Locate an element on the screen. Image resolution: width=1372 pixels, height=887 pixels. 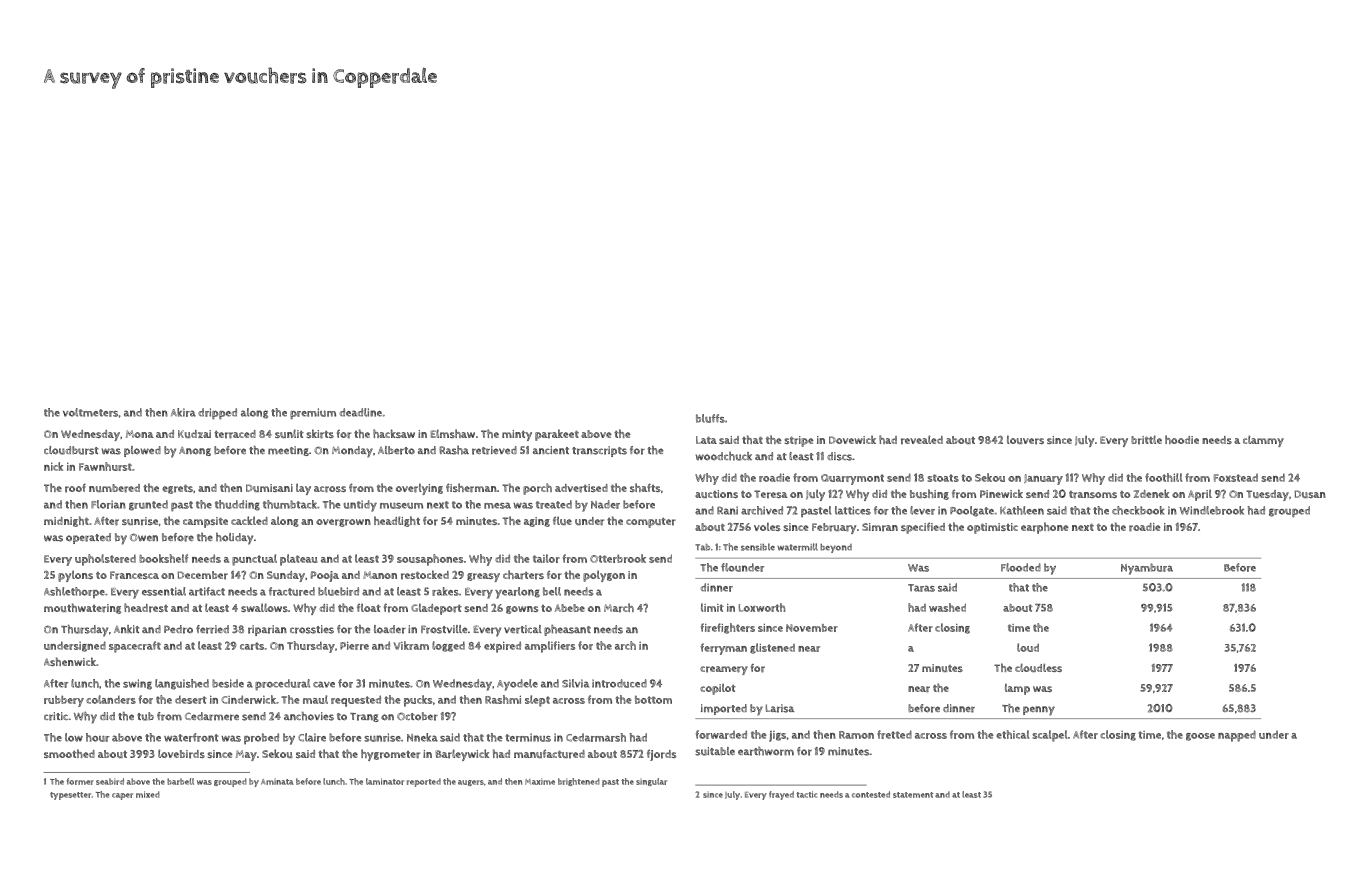
waterfront is located at coordinates (191, 737).
